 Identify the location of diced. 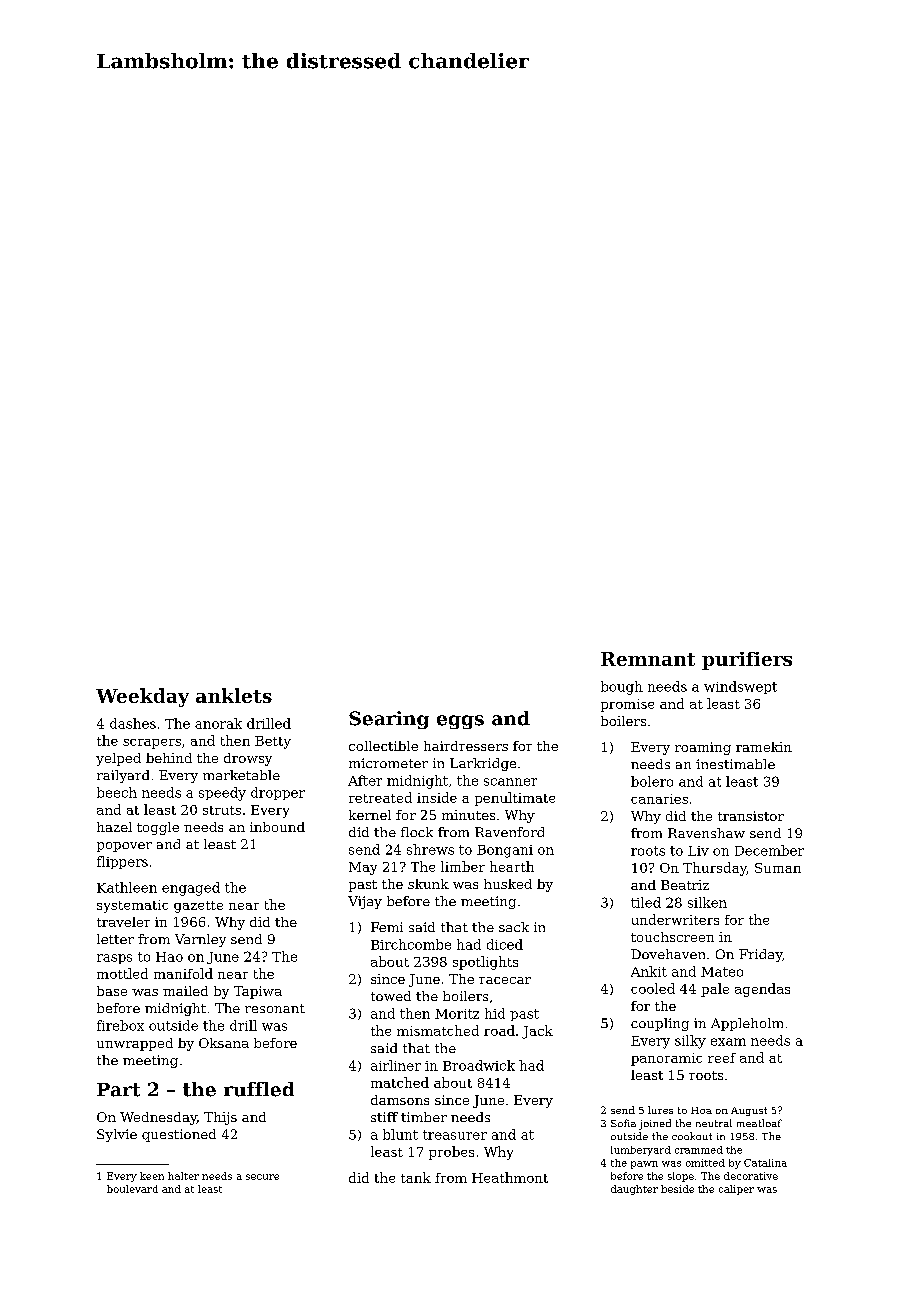
(505, 944).
